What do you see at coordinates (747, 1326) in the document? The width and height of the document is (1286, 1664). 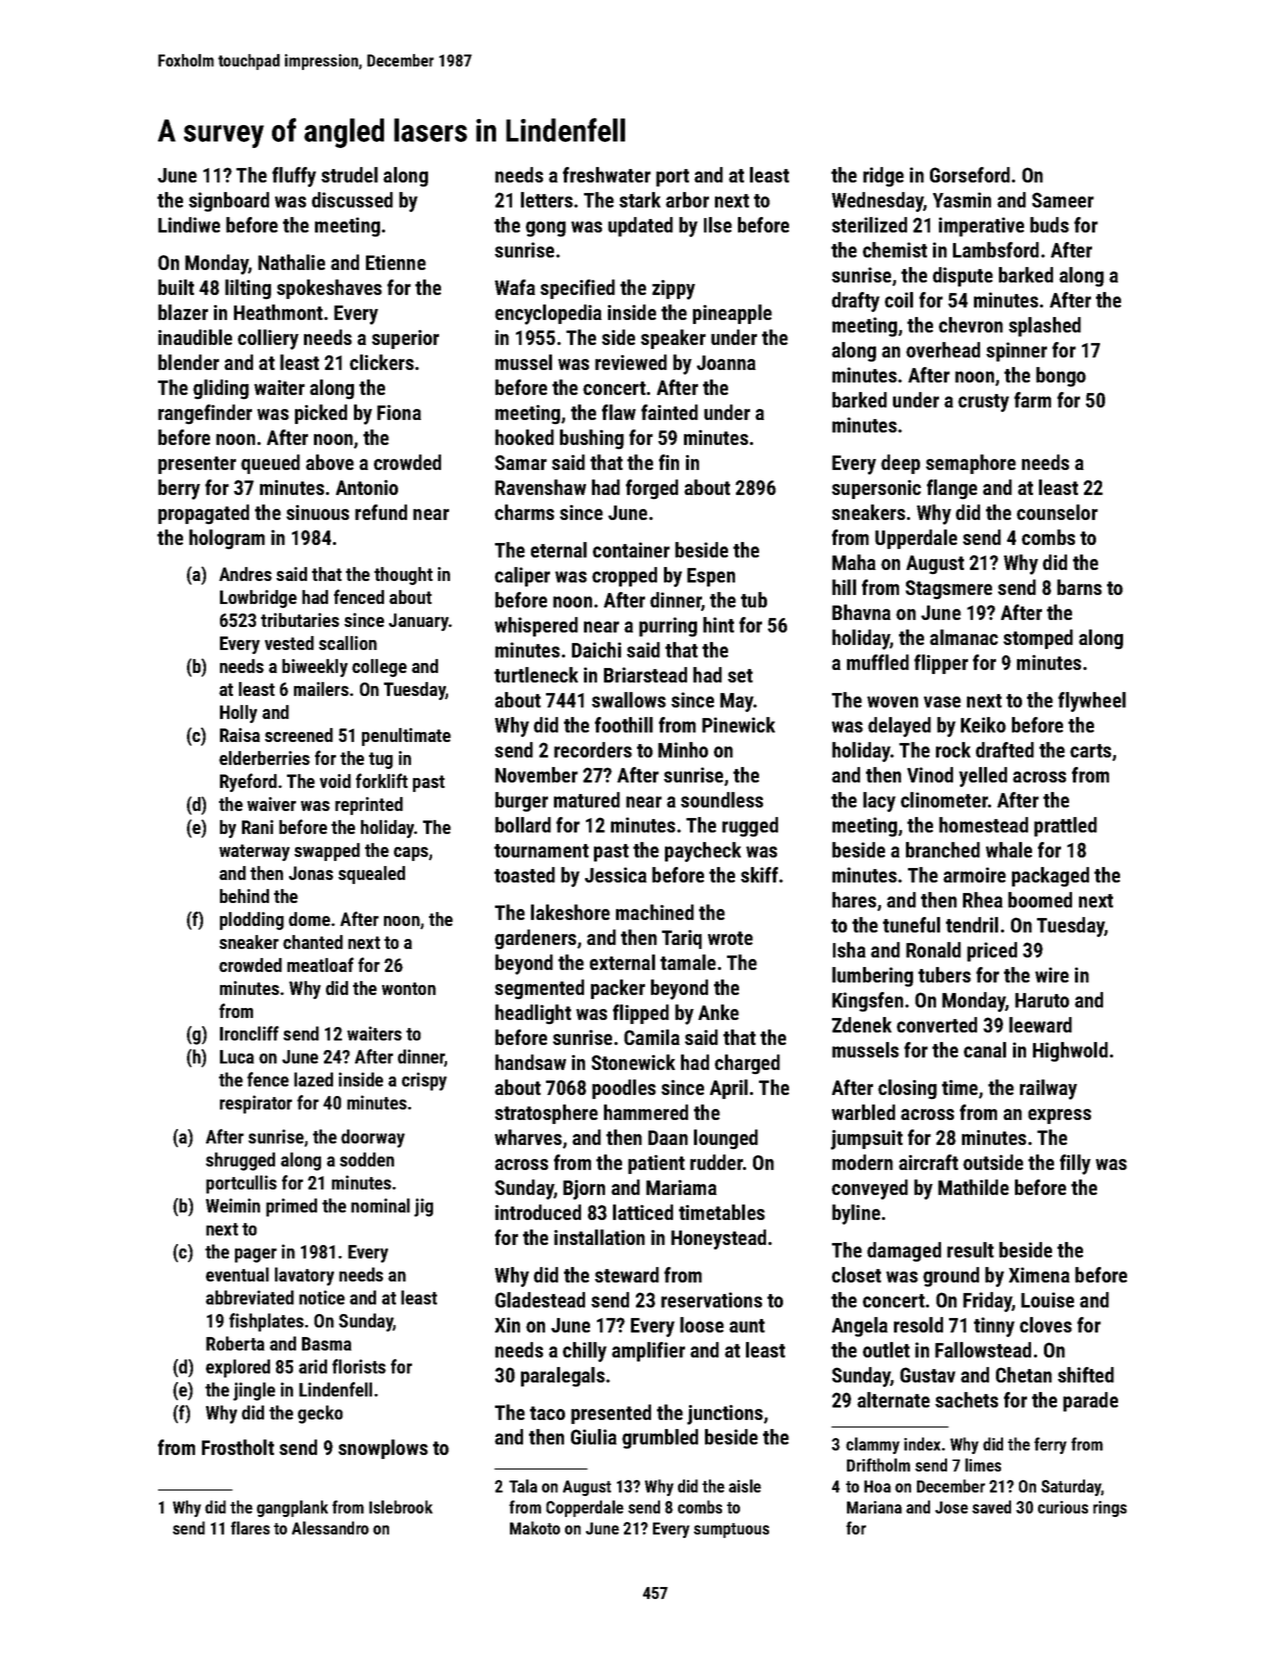 I see `aunt` at bounding box center [747, 1326].
